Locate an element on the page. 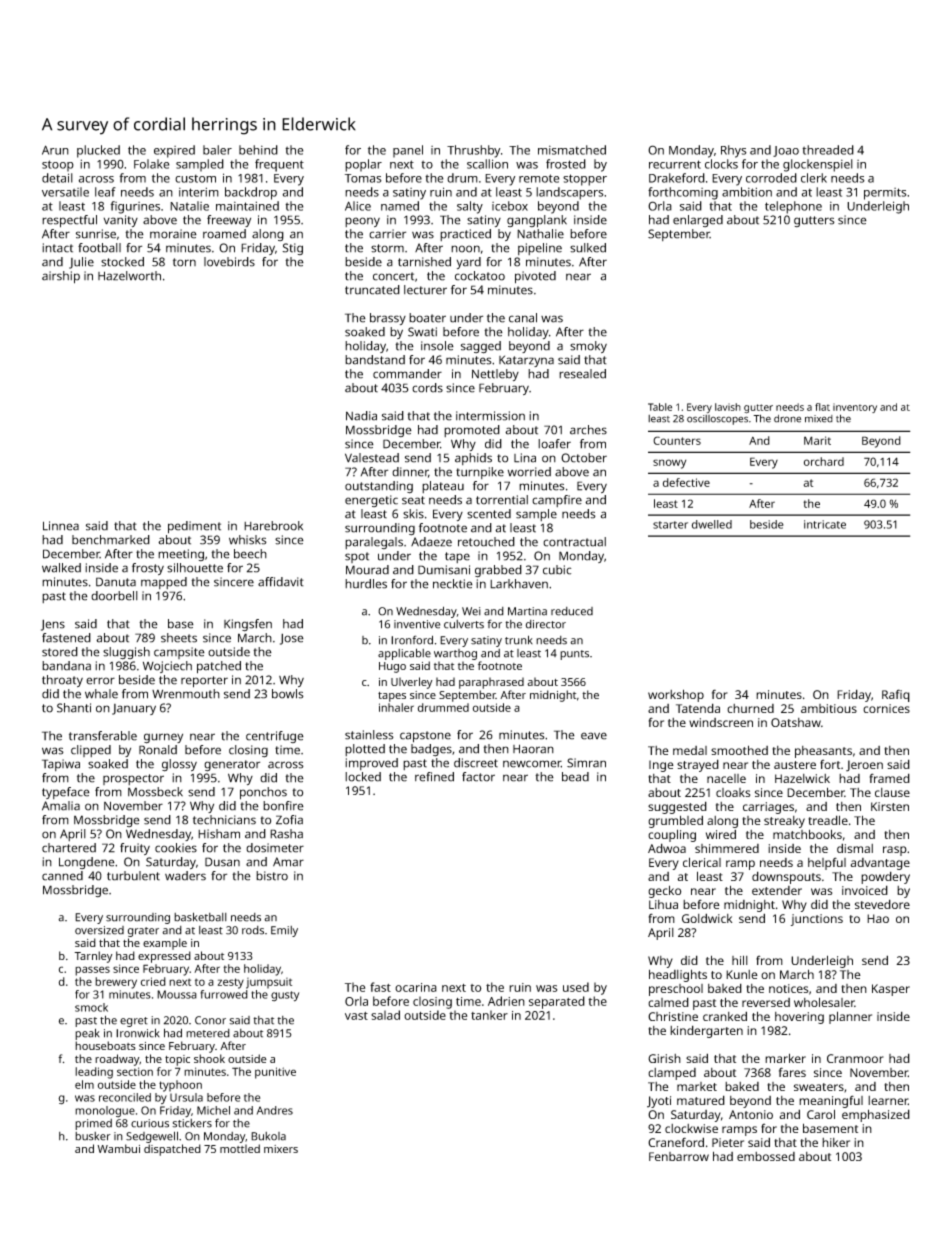 Image resolution: width=952 pixels, height=1233 pixels. Arun is located at coordinates (55, 150).
